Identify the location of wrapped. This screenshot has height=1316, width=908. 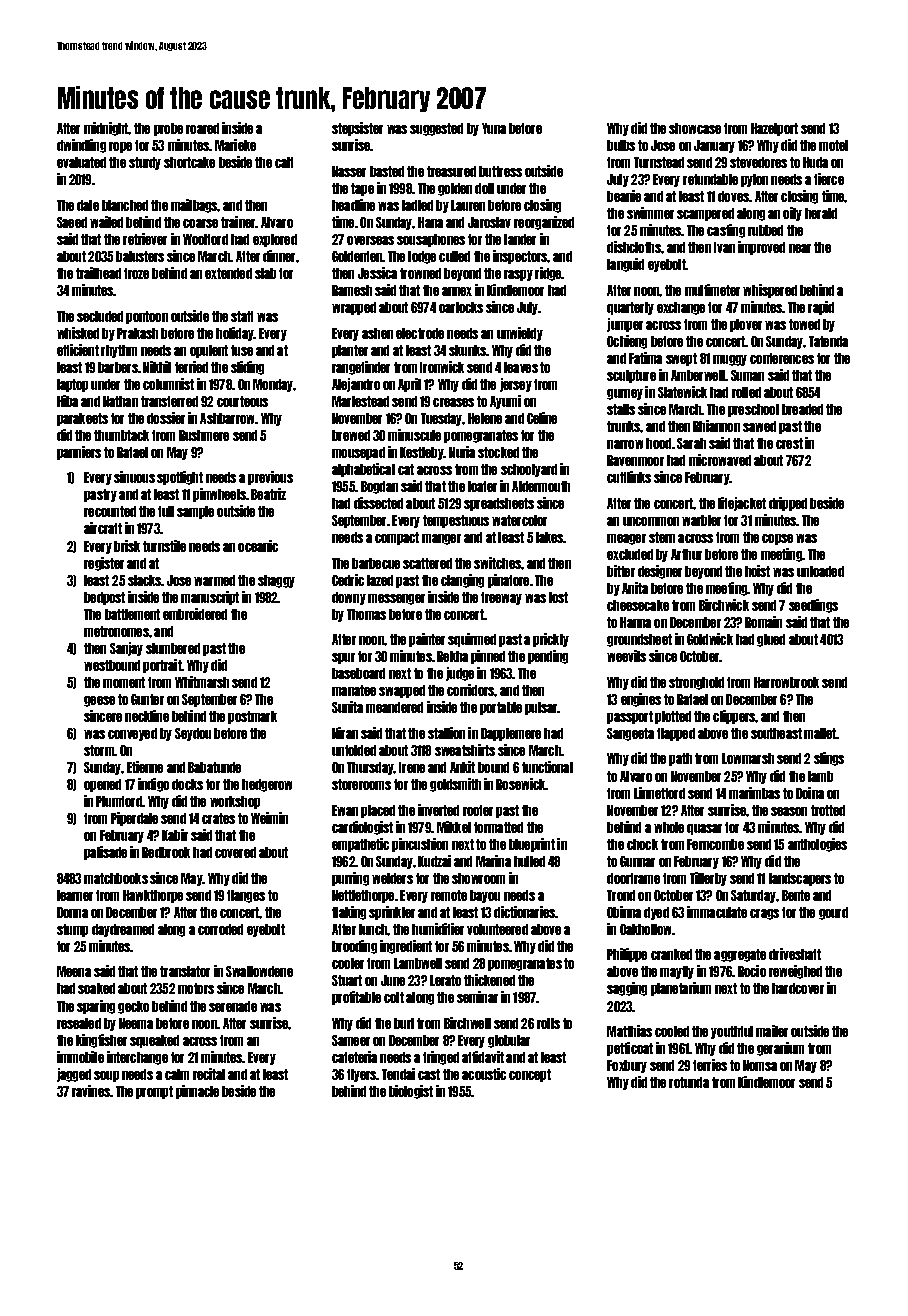
(354, 308).
